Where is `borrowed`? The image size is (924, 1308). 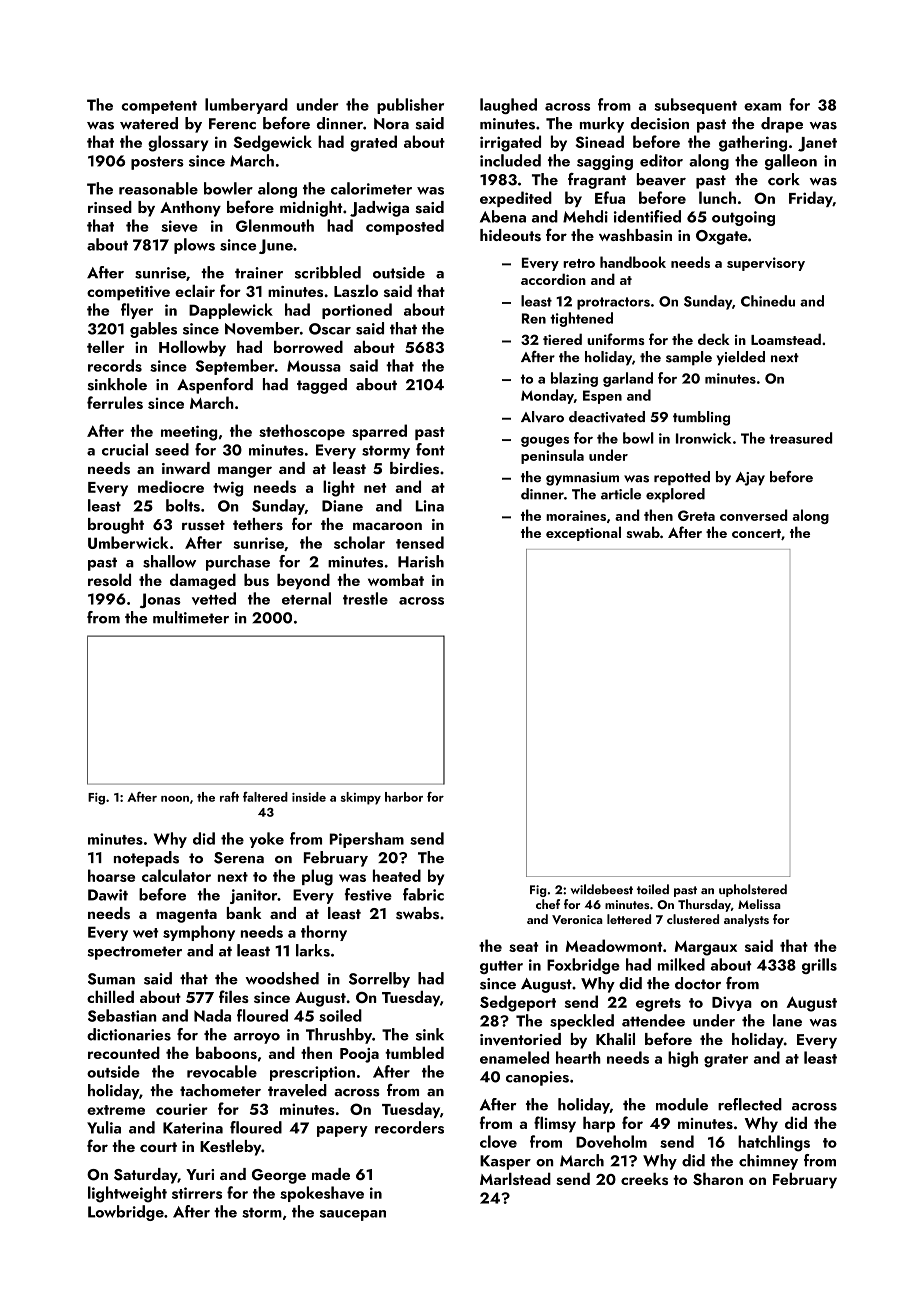 borrowed is located at coordinates (308, 347).
